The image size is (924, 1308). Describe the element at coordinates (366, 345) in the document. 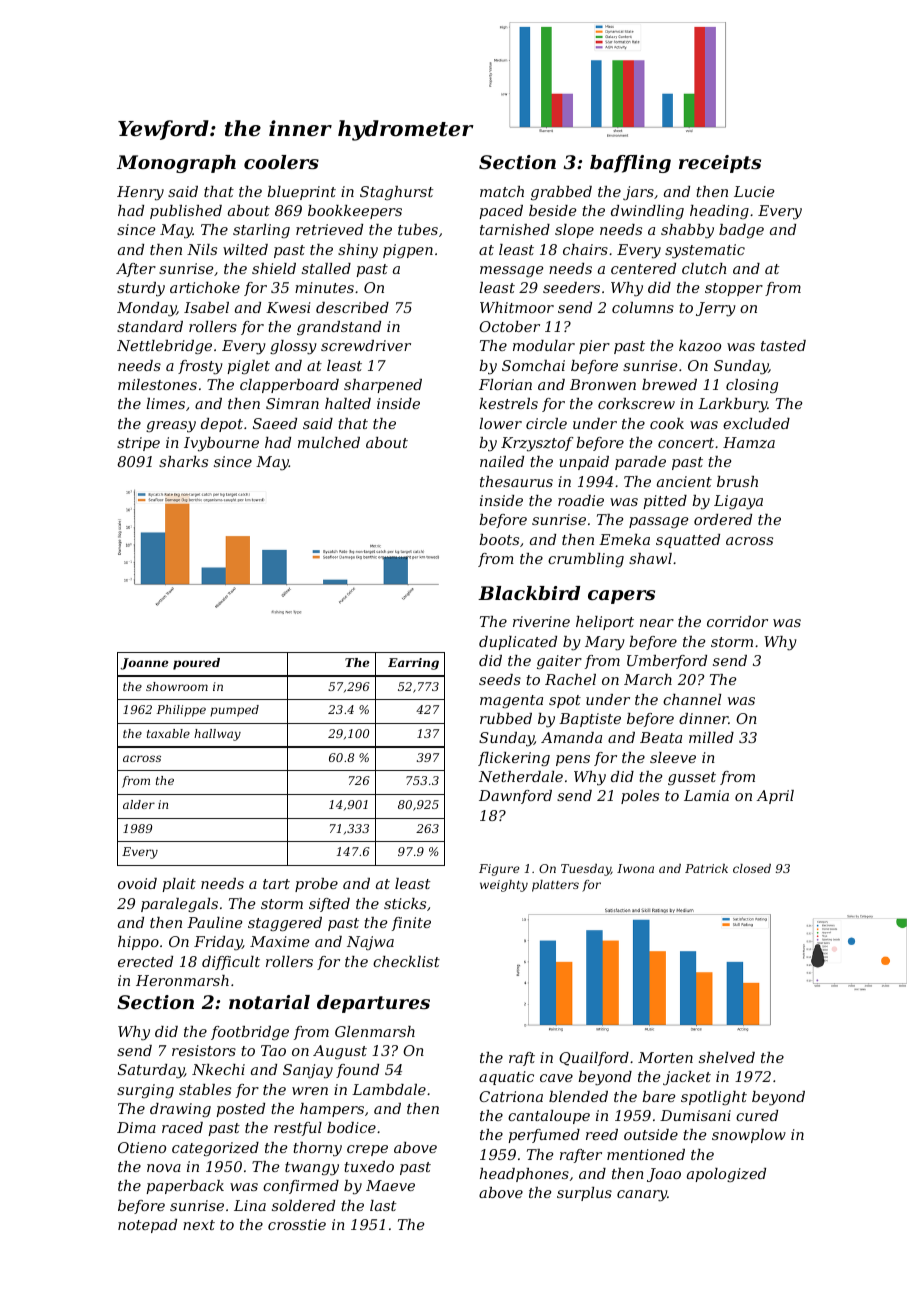

I see `screwdriver` at that location.
